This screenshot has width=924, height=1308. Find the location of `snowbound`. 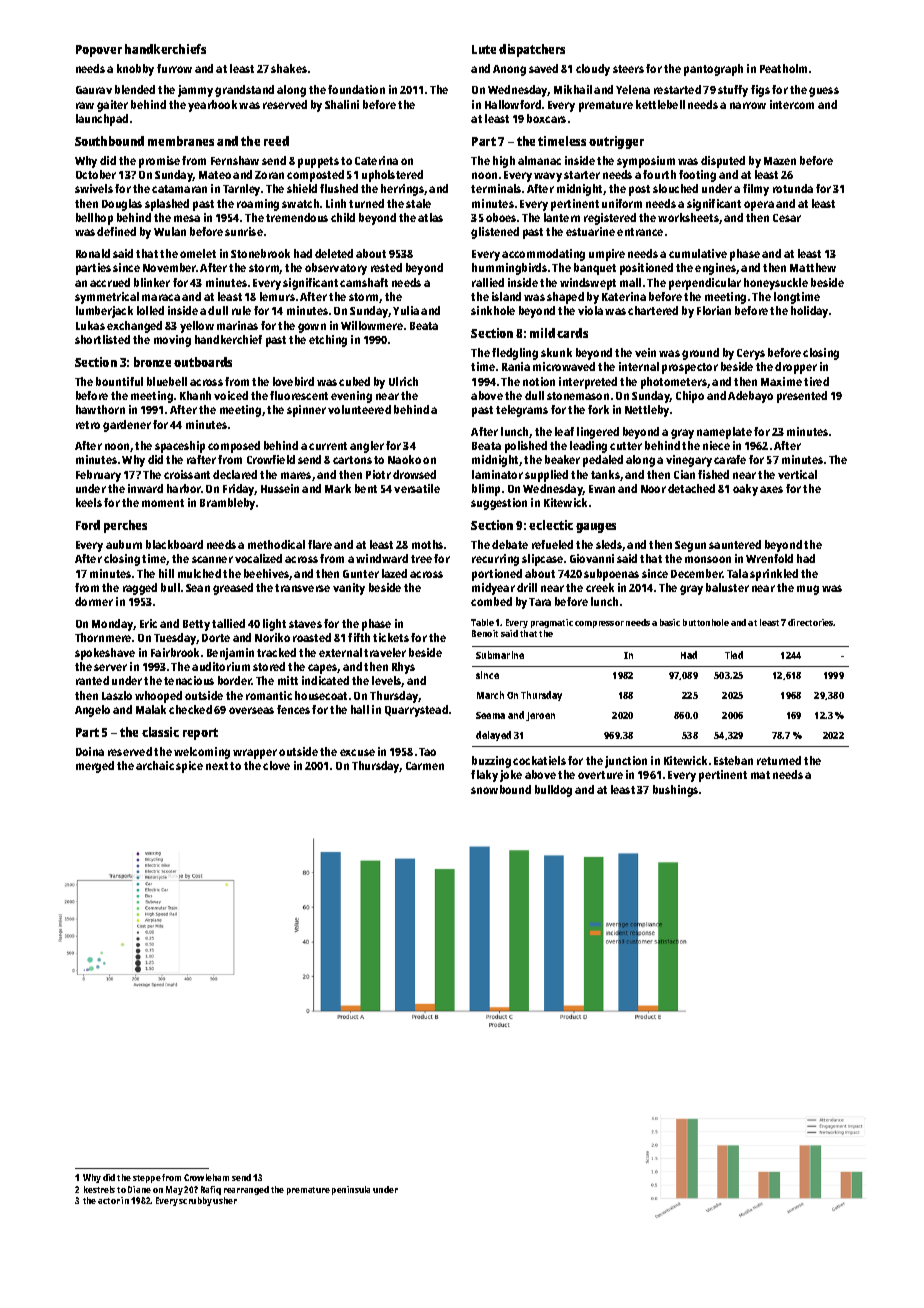

snowbound is located at coordinates (501, 789).
